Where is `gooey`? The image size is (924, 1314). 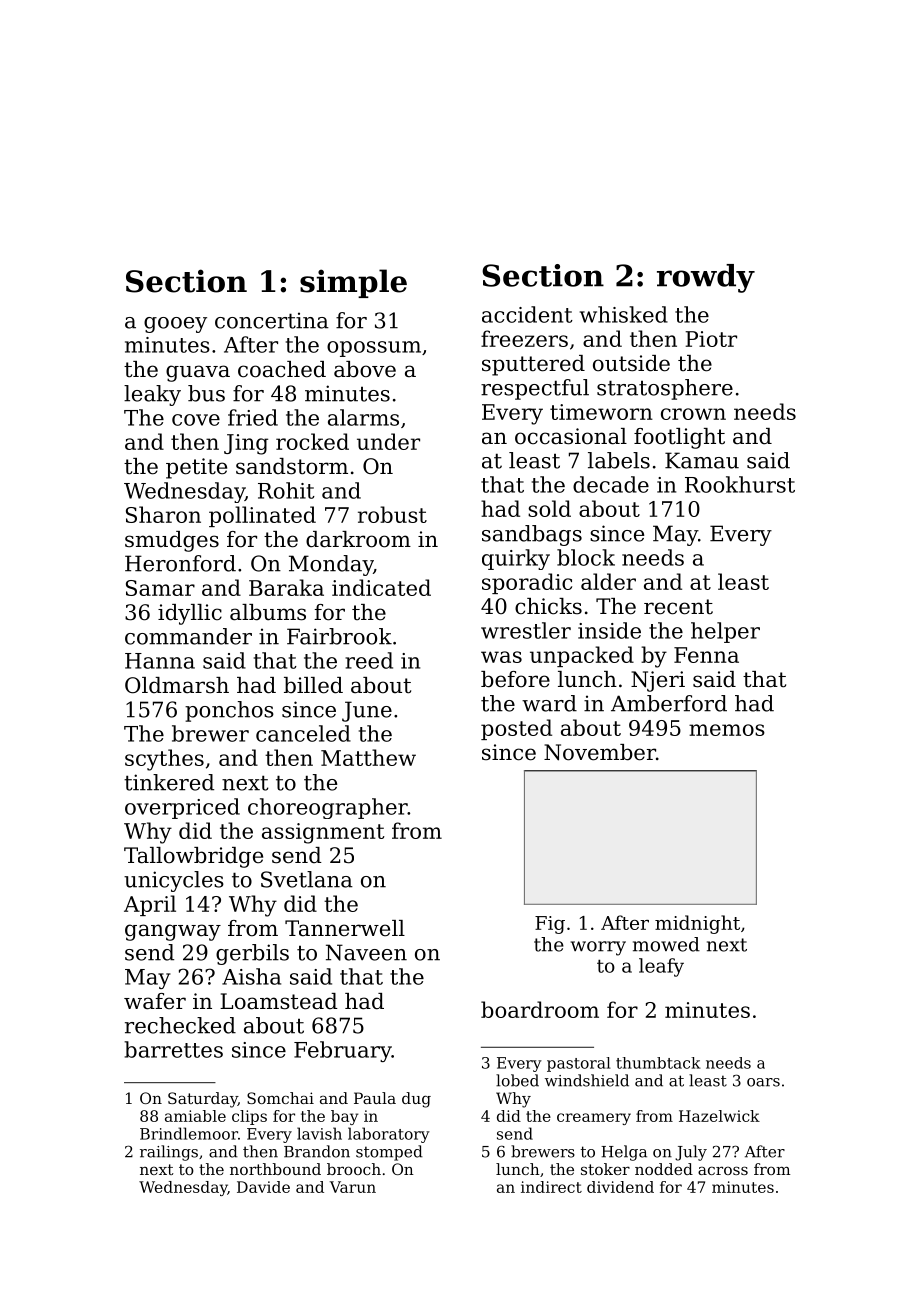 gooey is located at coordinates (175, 325).
